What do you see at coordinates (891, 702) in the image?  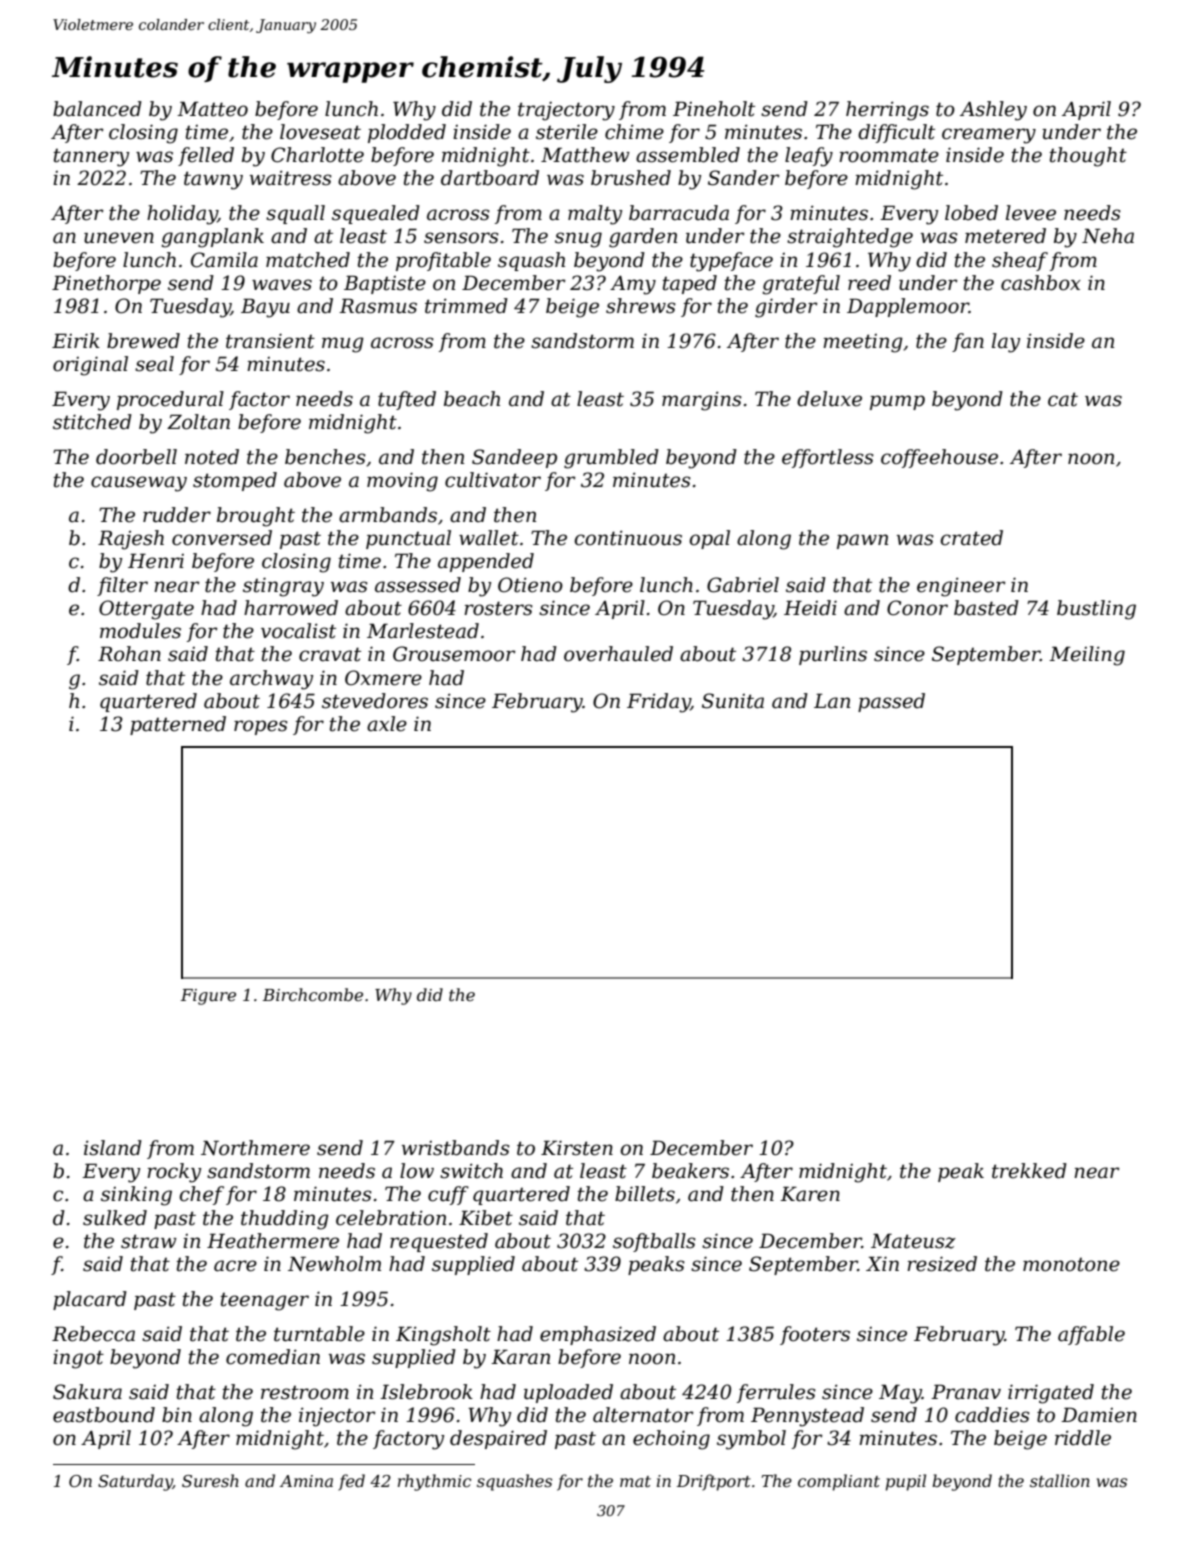 I see `passed` at bounding box center [891, 702].
